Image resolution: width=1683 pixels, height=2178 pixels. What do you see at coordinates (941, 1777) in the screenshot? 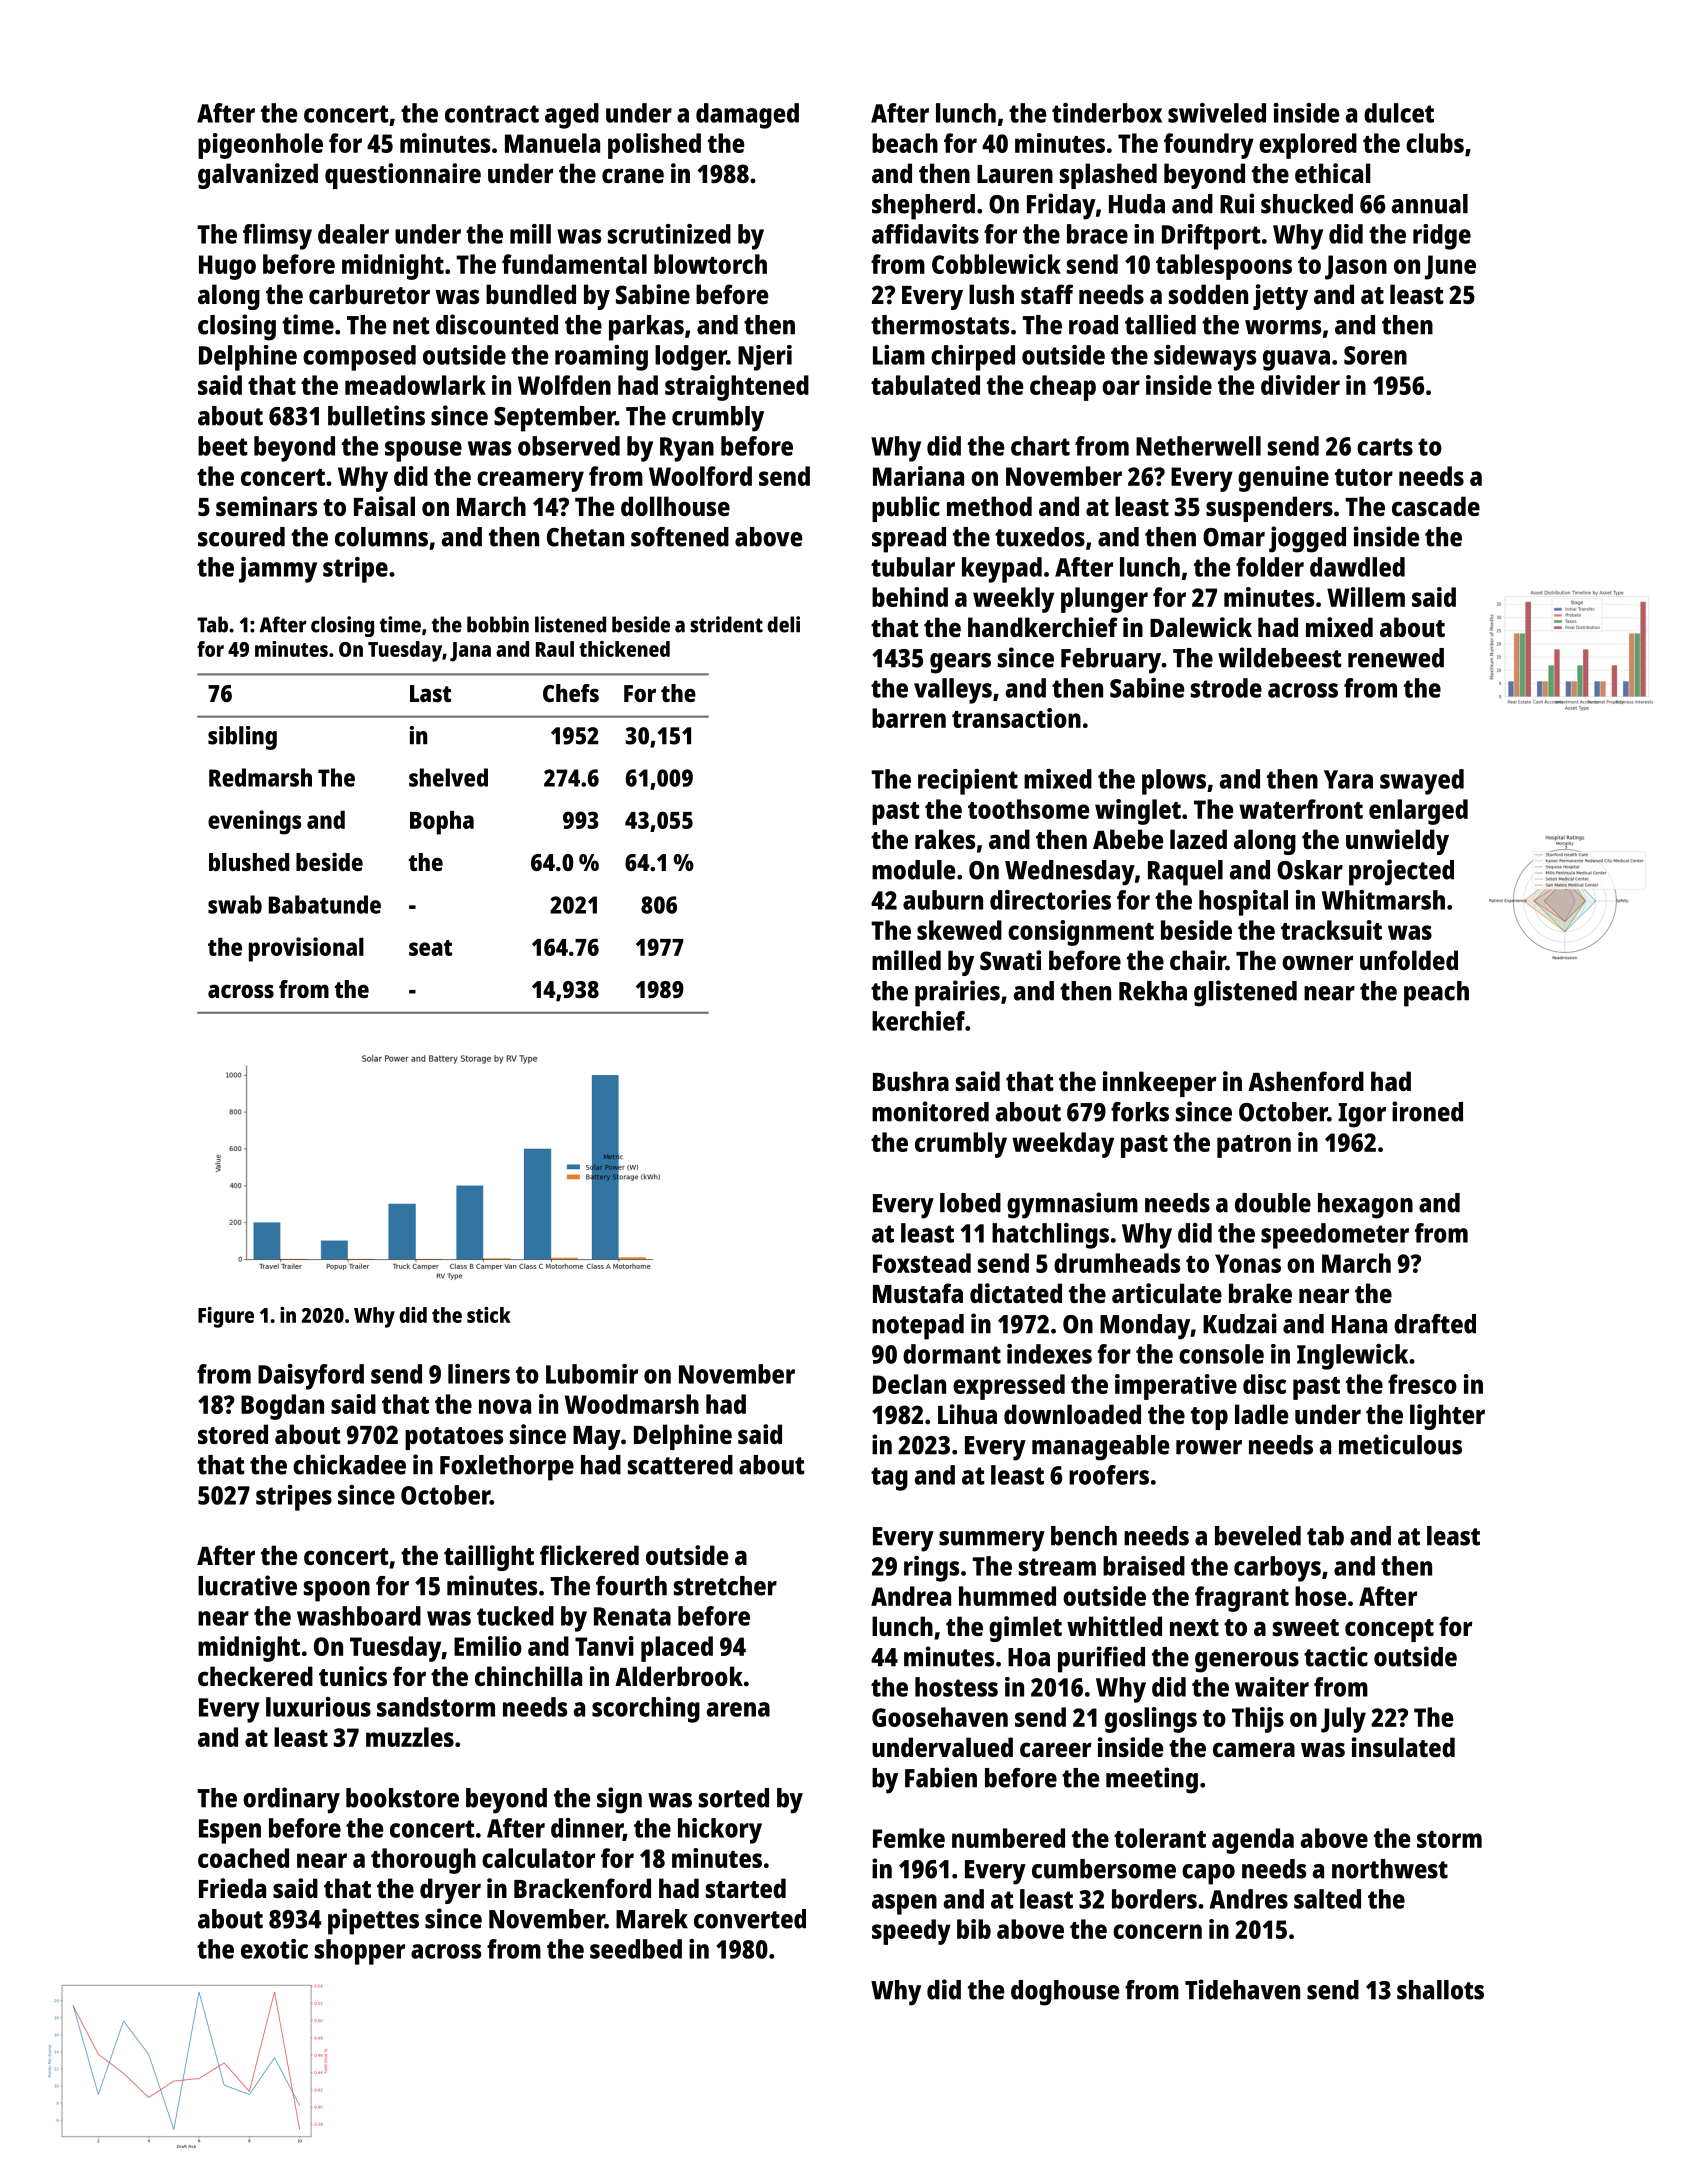
I see `Fabien` at bounding box center [941, 1777].
